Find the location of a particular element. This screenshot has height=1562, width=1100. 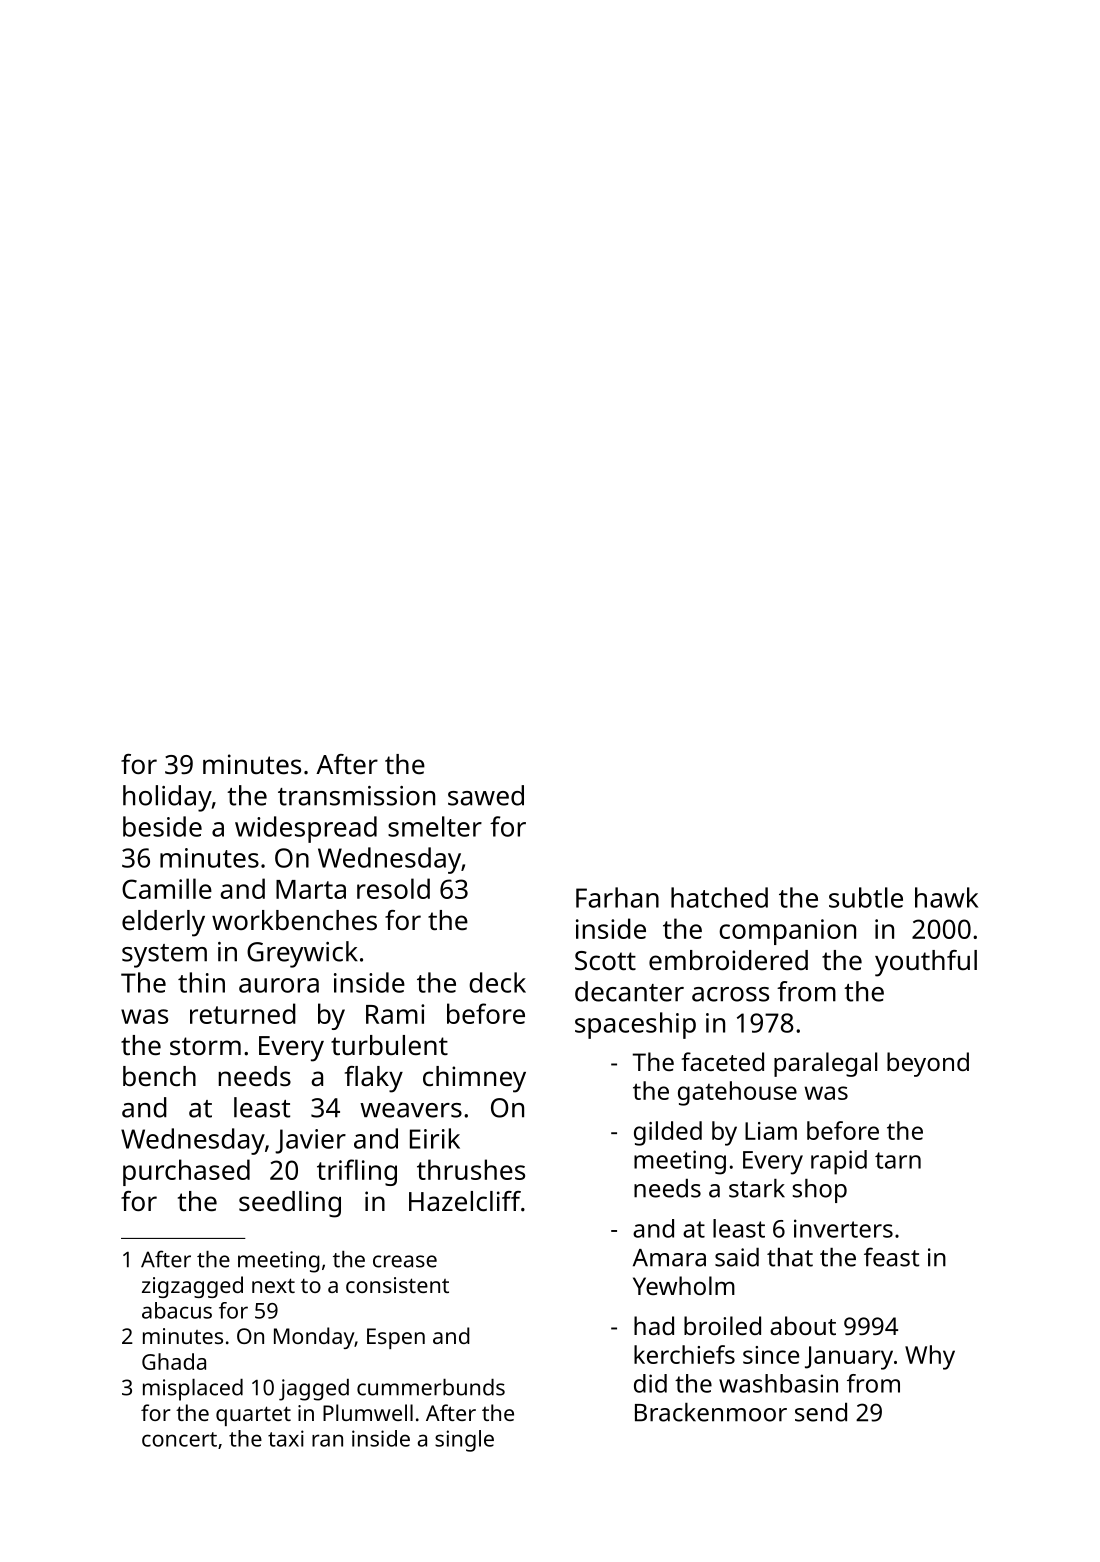

returned is located at coordinates (243, 1013).
